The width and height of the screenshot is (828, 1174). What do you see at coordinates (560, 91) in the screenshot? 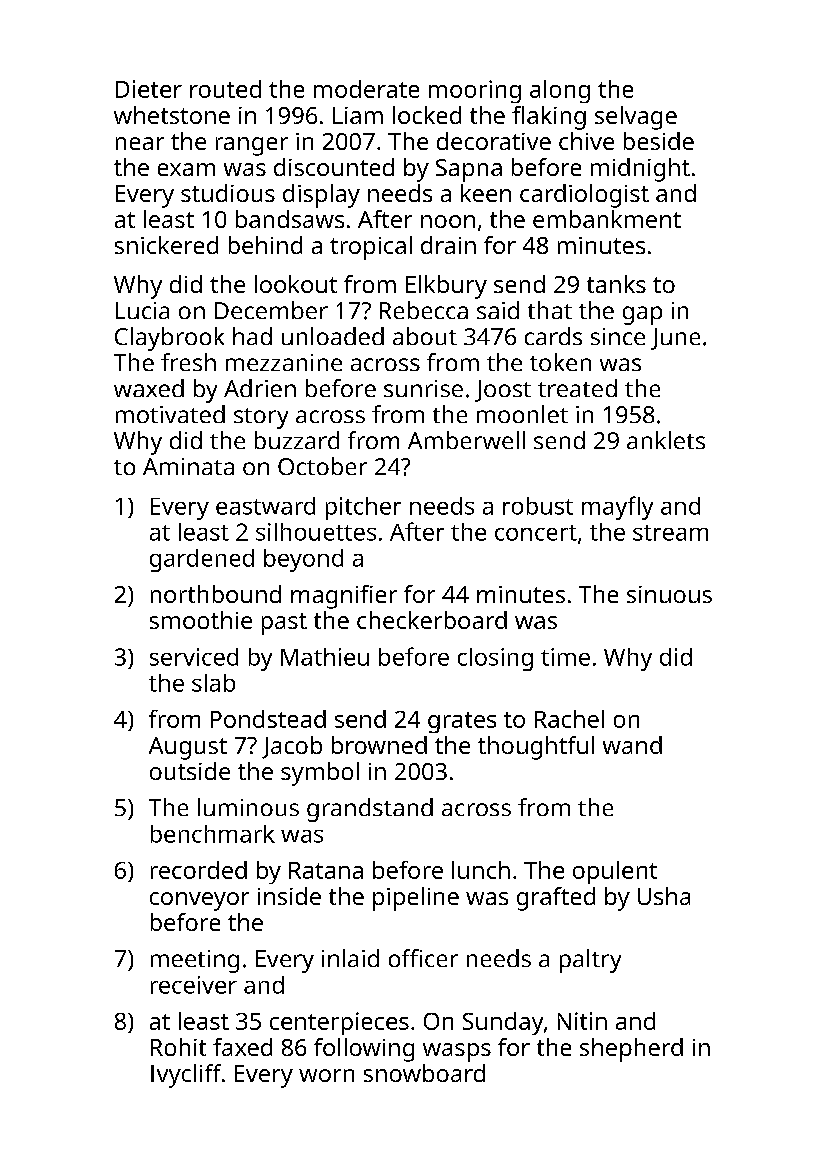
I see `along` at bounding box center [560, 91].
